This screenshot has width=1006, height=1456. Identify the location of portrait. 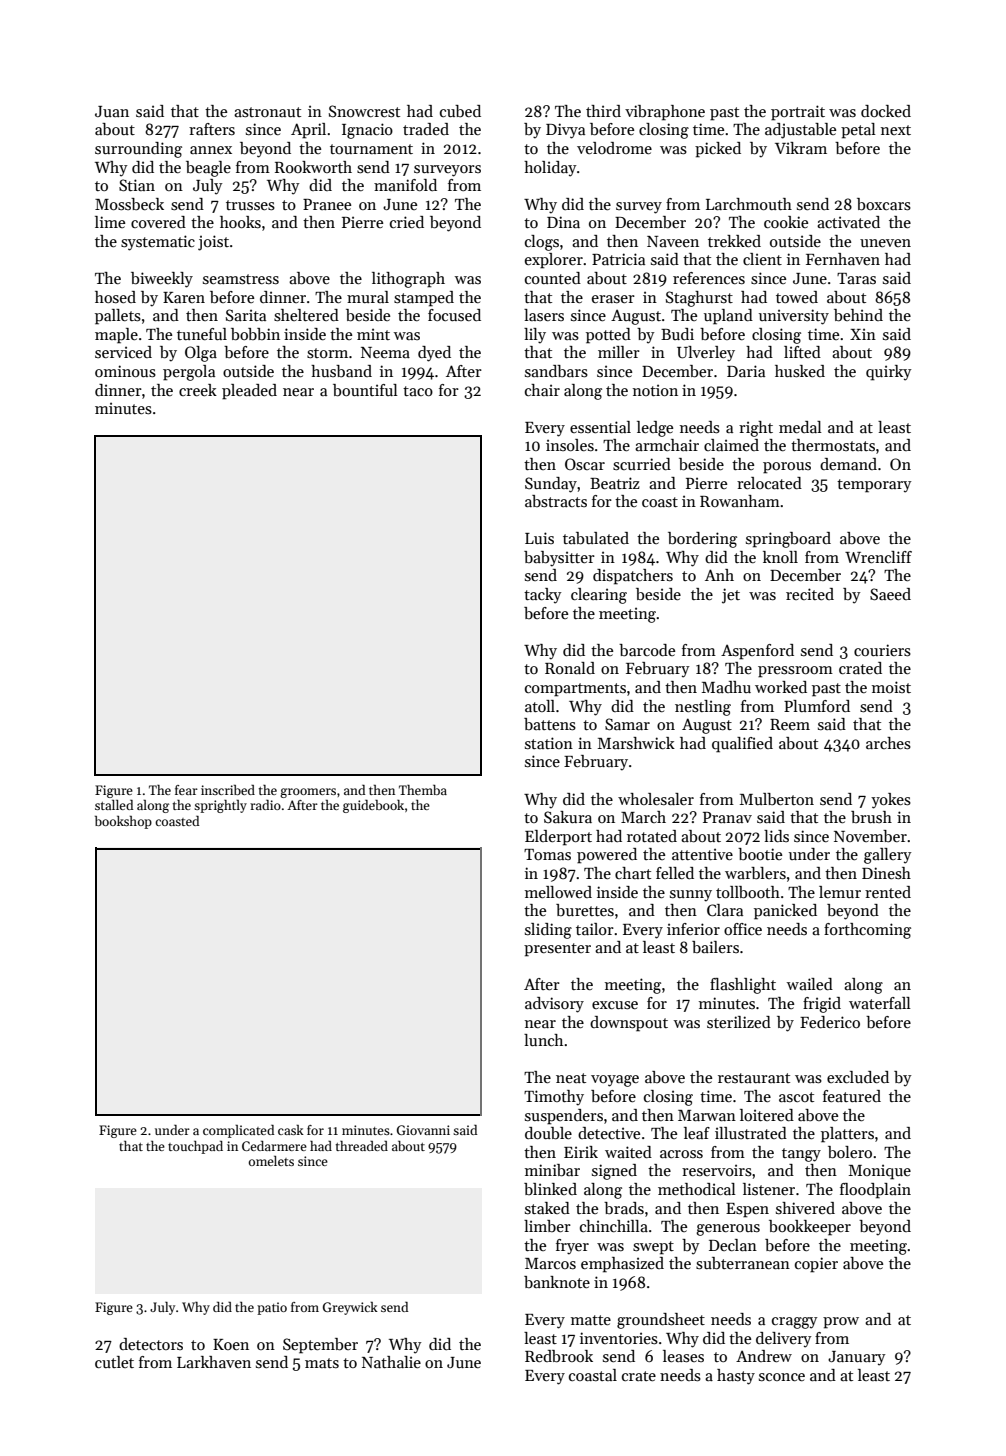
(798, 113).
